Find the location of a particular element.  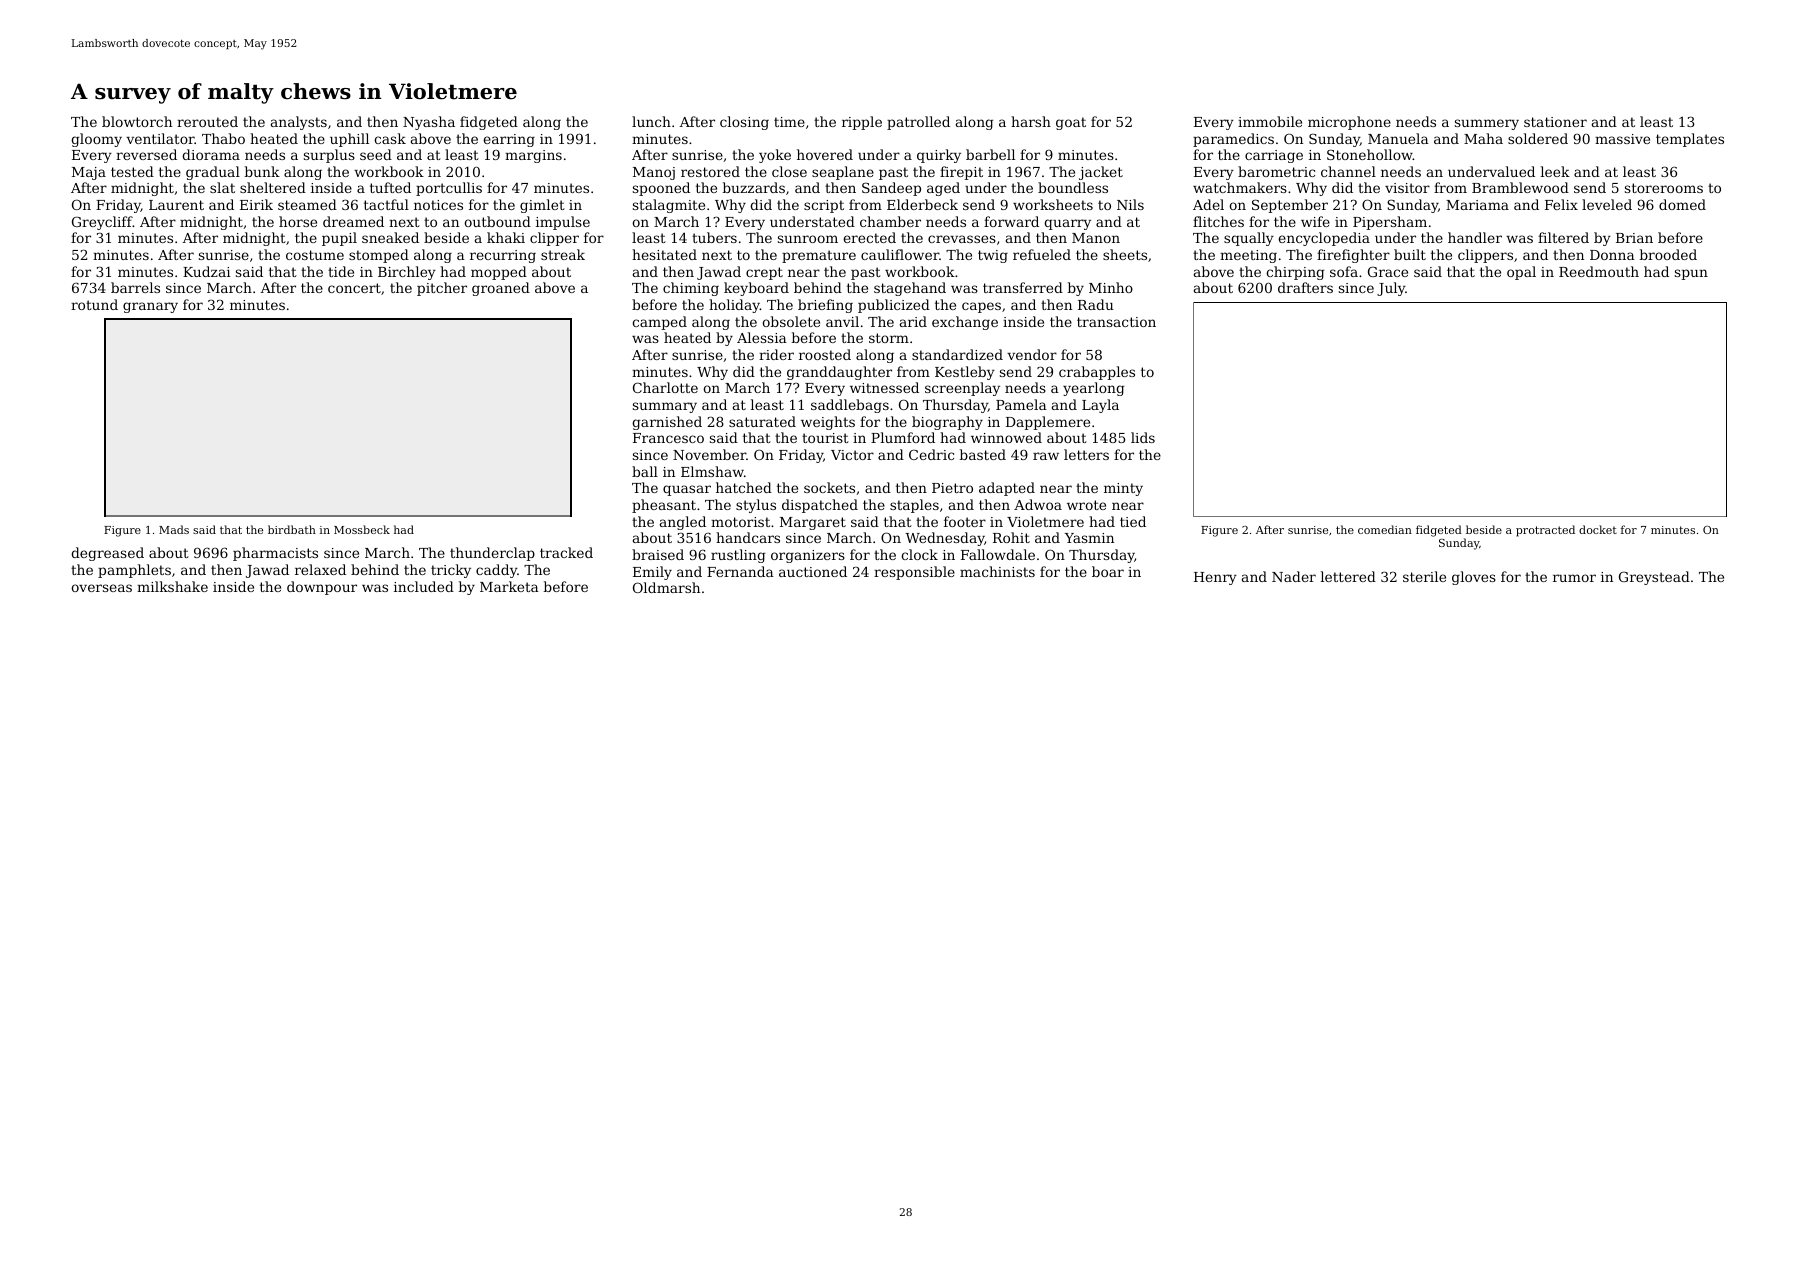

Greystead is located at coordinates (1654, 578).
